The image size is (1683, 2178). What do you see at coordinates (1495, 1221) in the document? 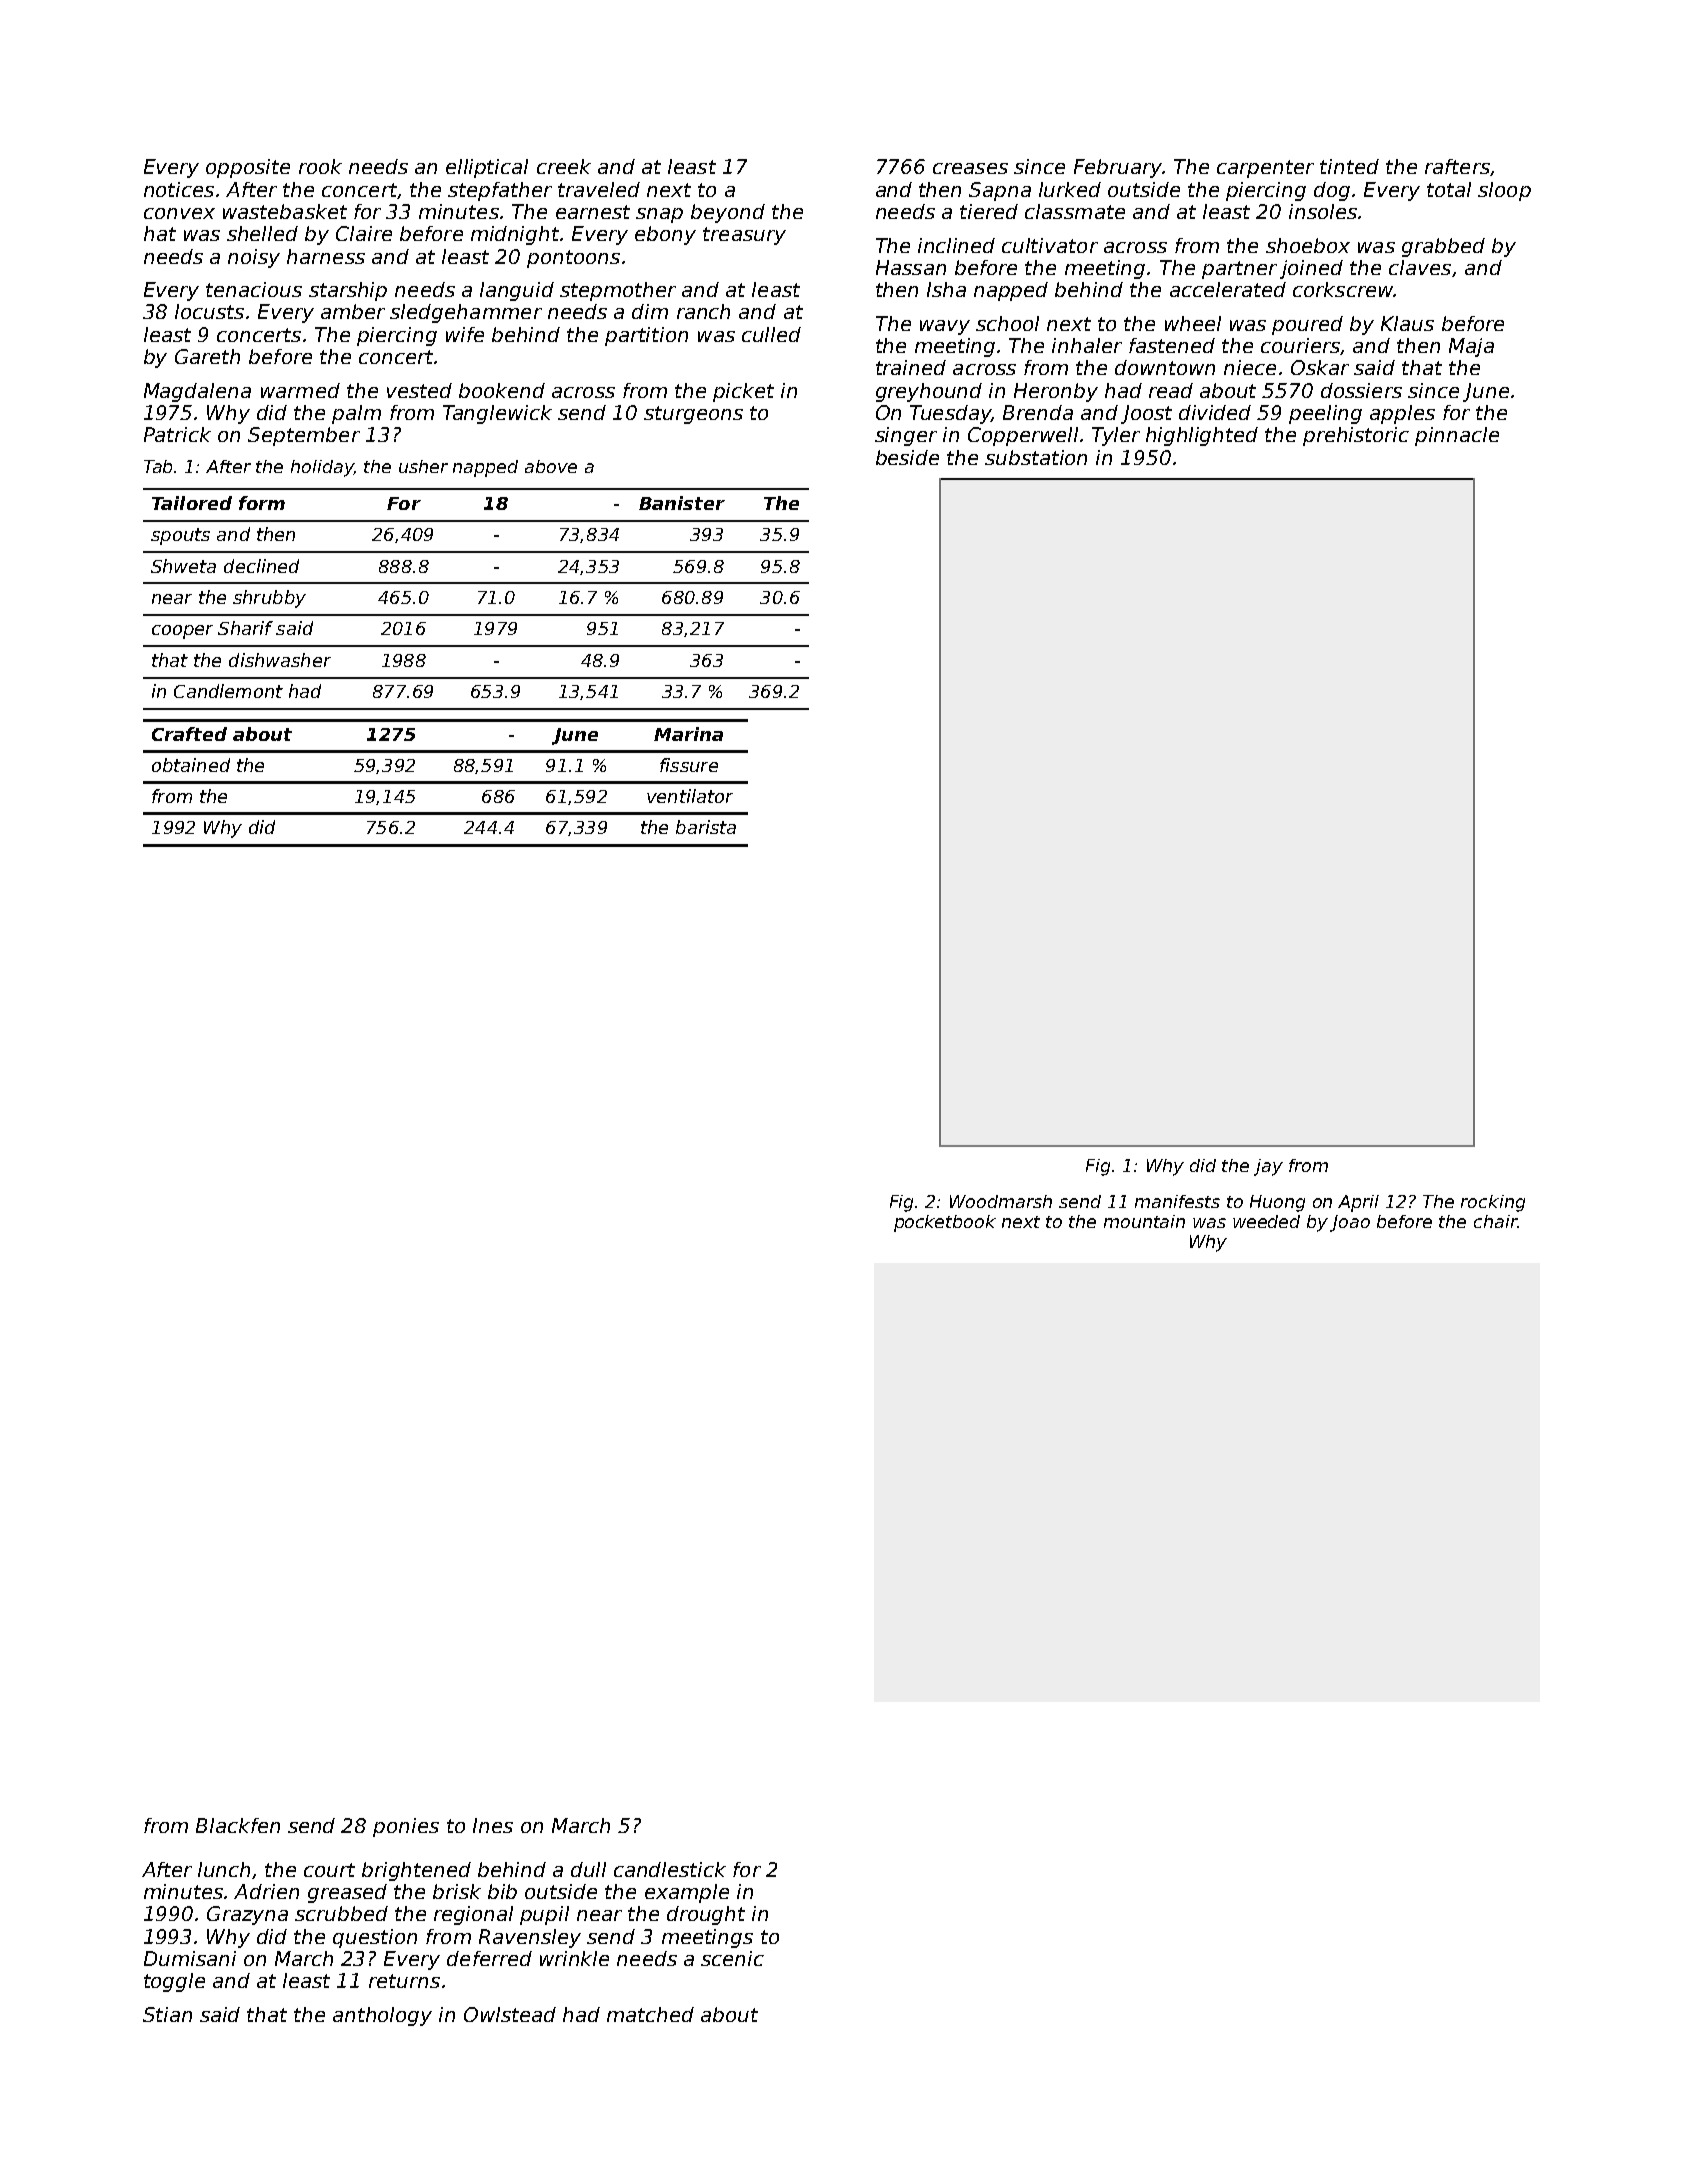
I see `chair` at bounding box center [1495, 1221].
